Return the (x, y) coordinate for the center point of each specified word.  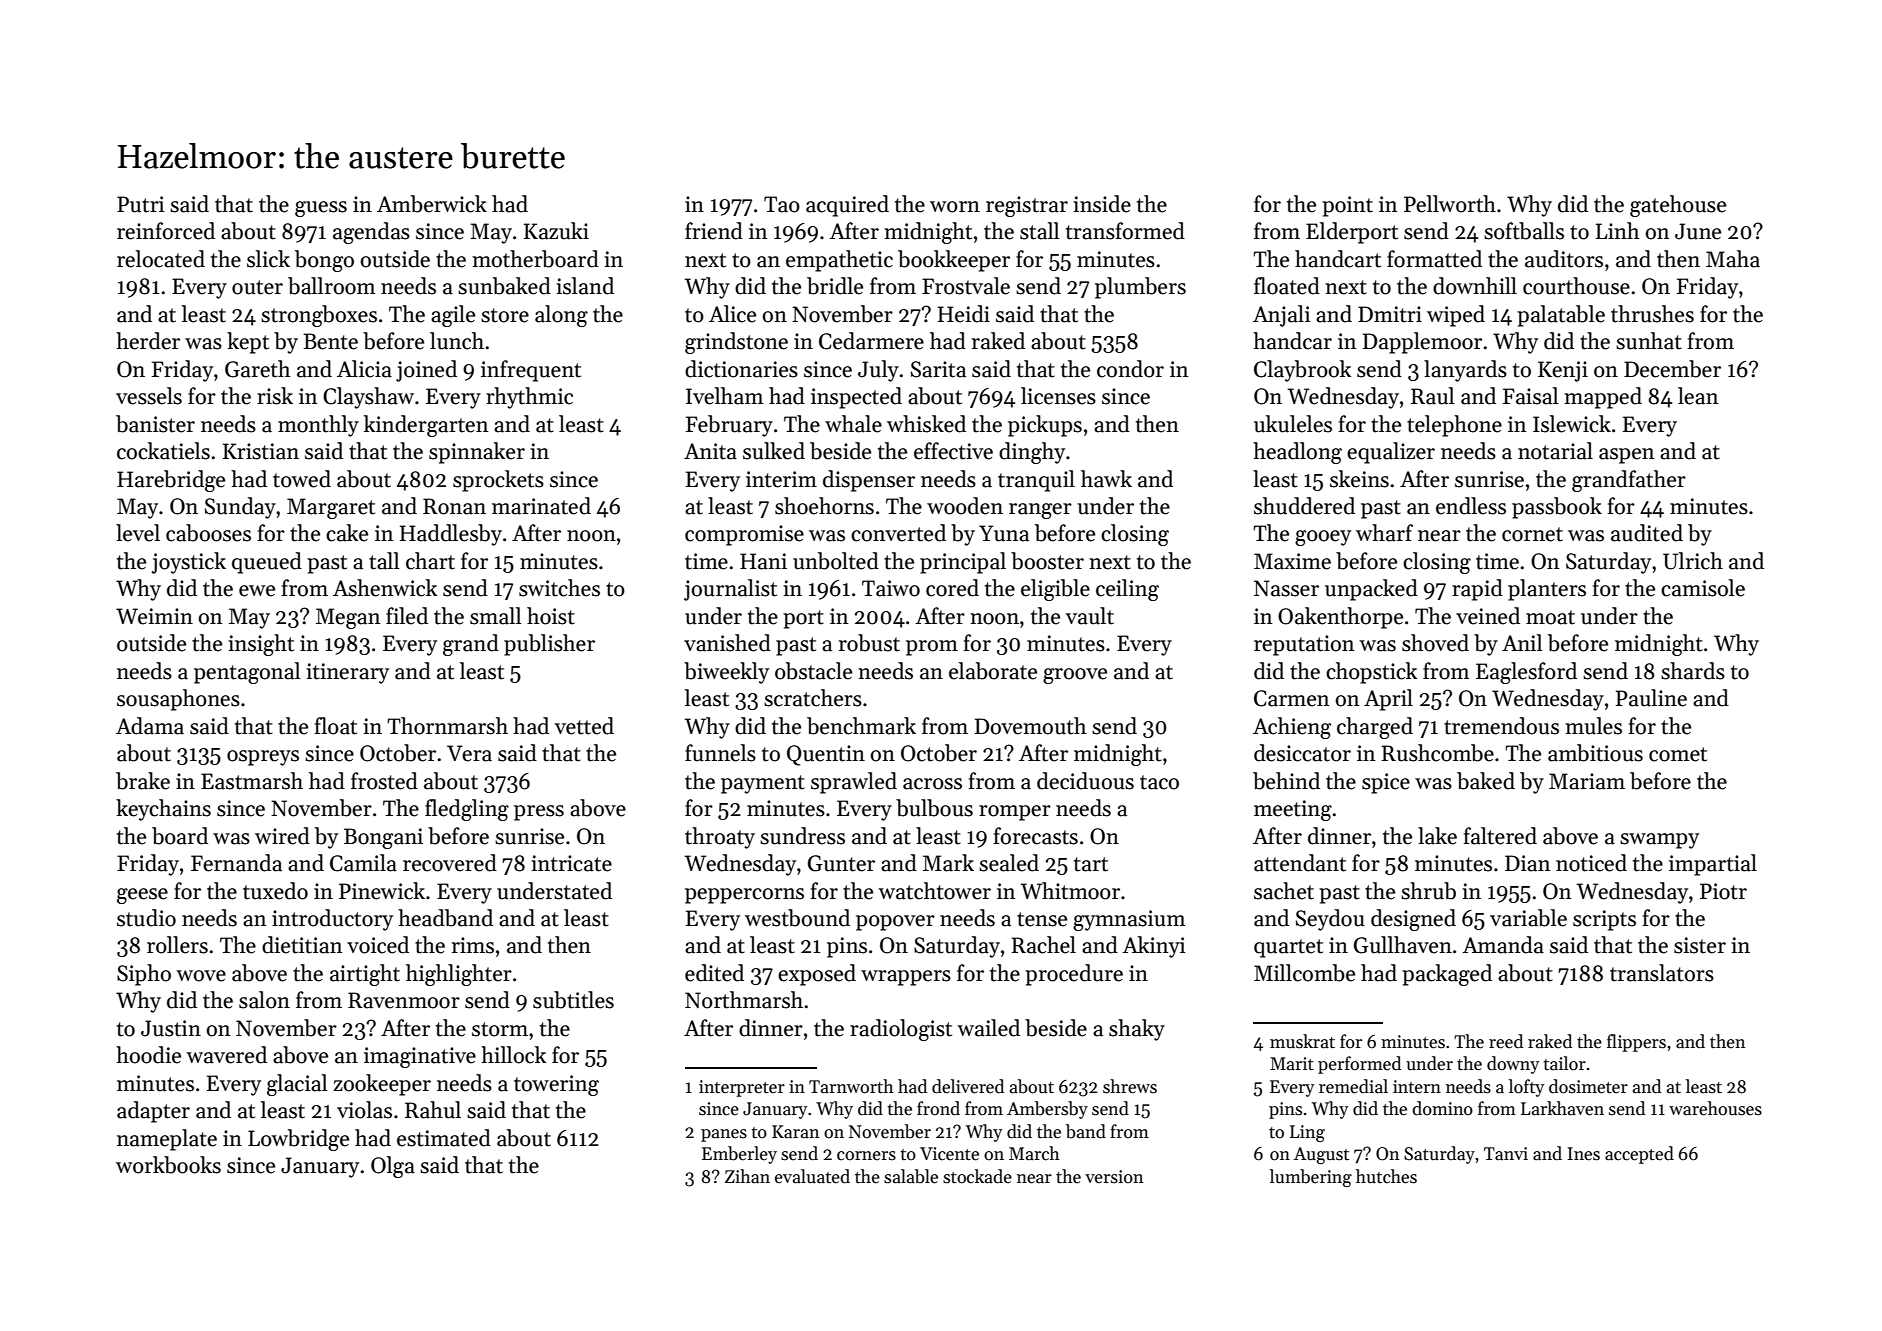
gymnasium (1129, 920)
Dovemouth (1031, 726)
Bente (330, 341)
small (495, 616)
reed (1506, 1041)
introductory (332, 920)
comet (1678, 754)
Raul (1432, 396)
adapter (153, 1112)
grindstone (736, 343)
